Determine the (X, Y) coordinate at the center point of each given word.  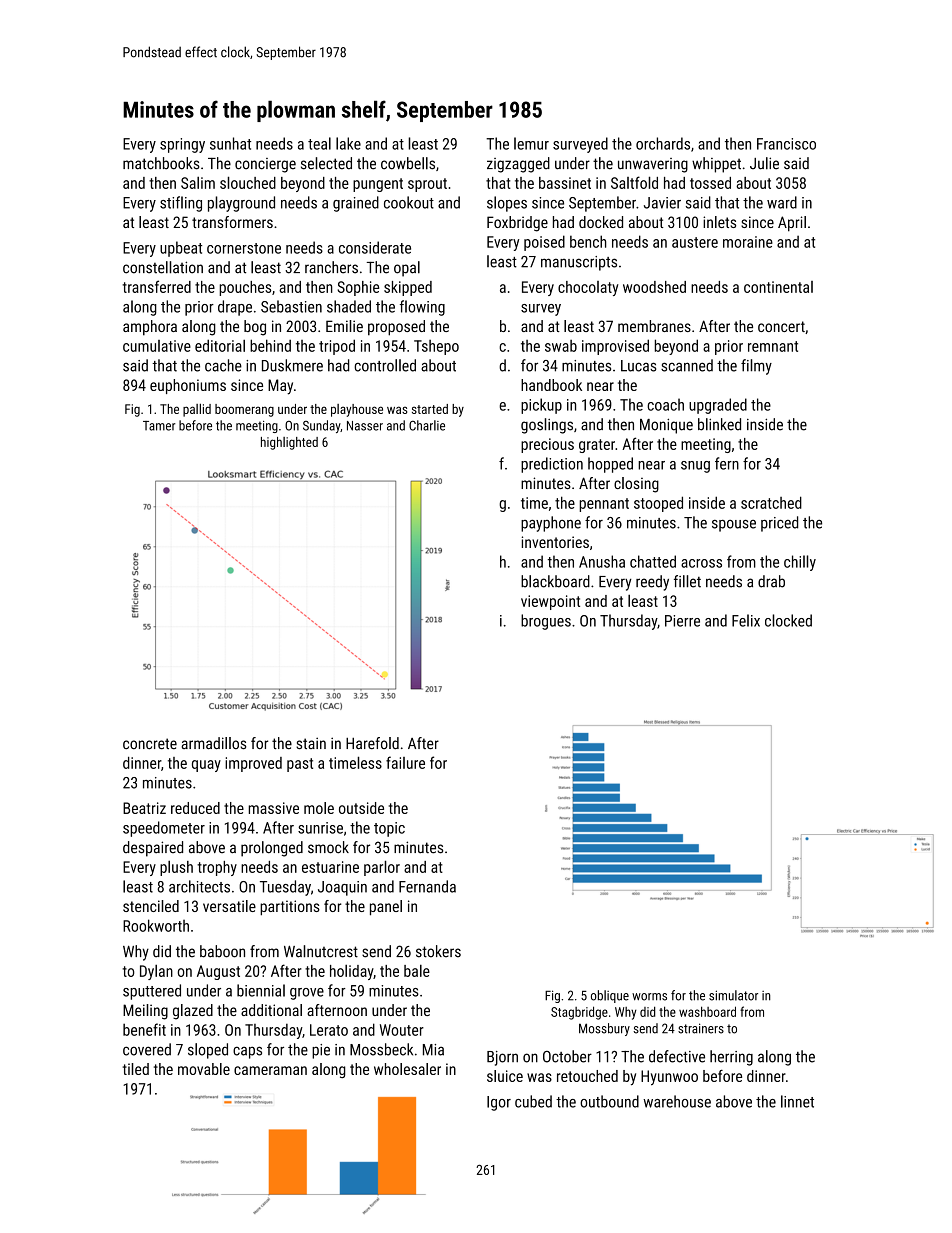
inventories (555, 542)
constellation (163, 267)
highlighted (289, 443)
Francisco (786, 144)
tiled (136, 1069)
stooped (658, 504)
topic (389, 829)
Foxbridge (517, 224)
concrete (150, 744)
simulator (733, 995)
